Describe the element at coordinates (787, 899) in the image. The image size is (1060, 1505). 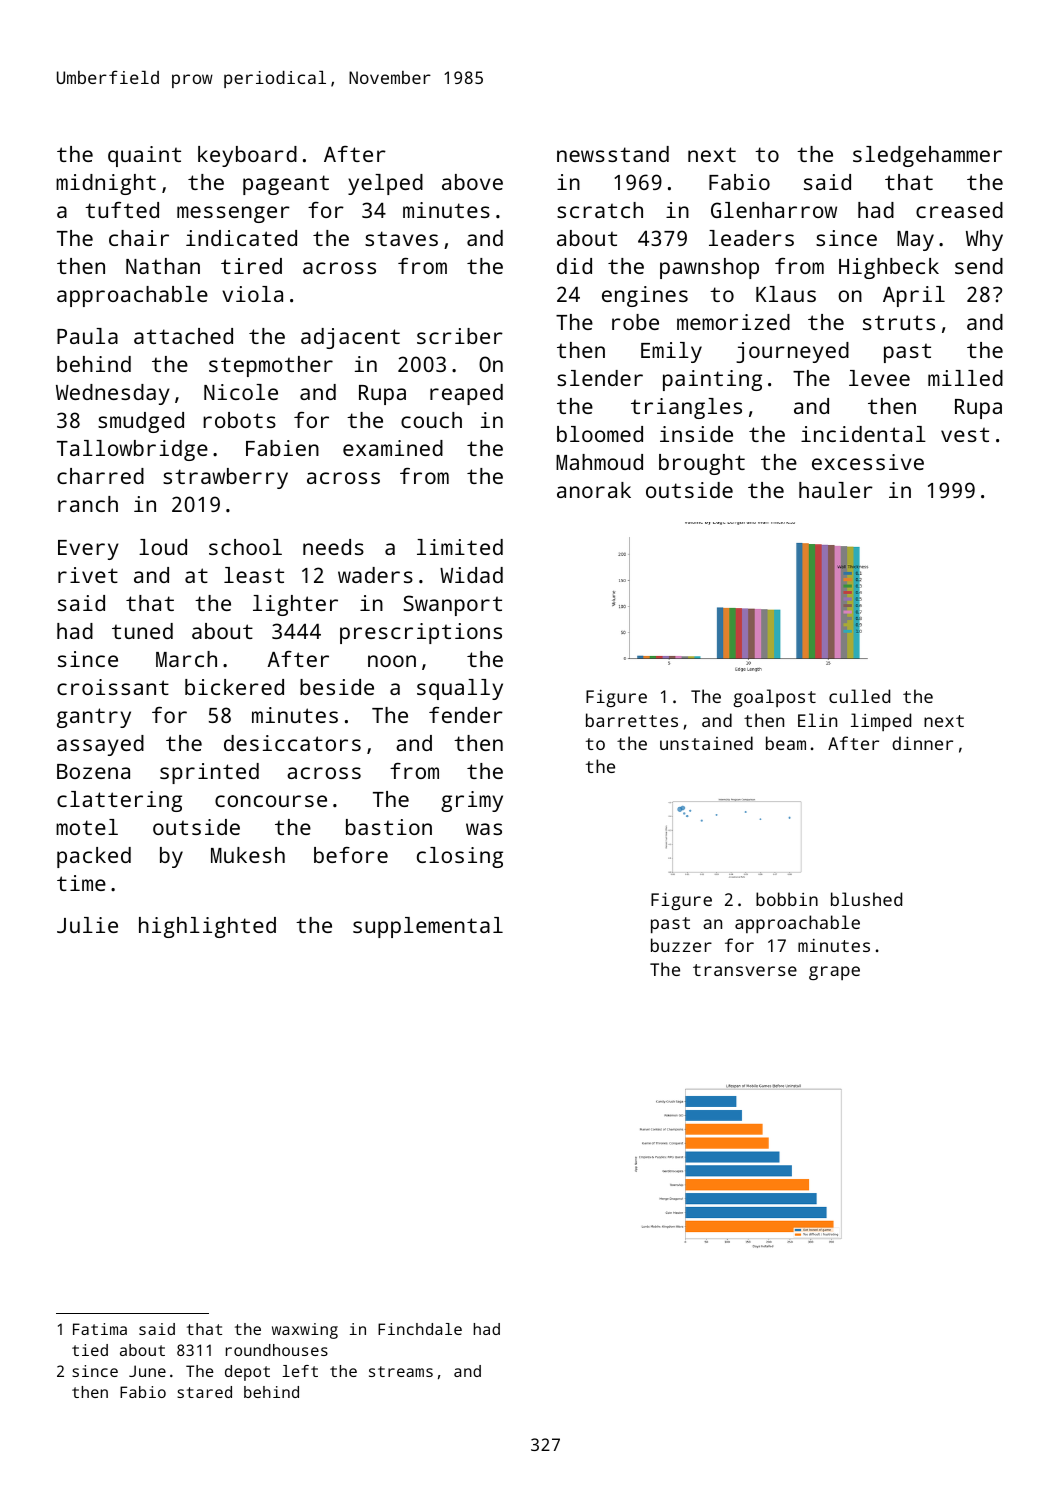
I see `bobbin` at that location.
